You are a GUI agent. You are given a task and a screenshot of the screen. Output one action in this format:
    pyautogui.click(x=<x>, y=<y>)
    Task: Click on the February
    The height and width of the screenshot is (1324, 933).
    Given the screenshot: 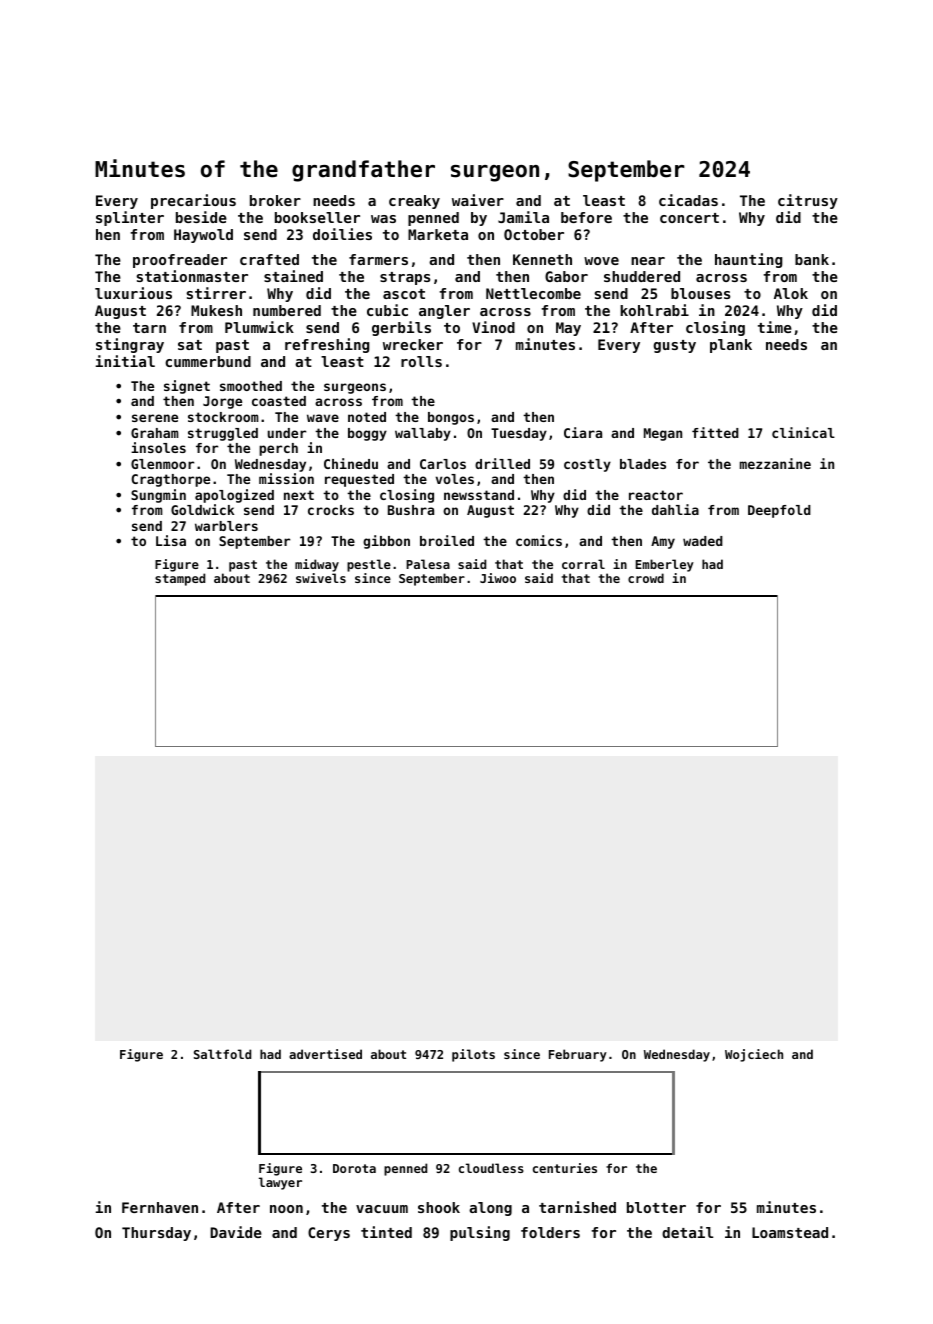 What is the action you would take?
    pyautogui.click(x=578, y=1055)
